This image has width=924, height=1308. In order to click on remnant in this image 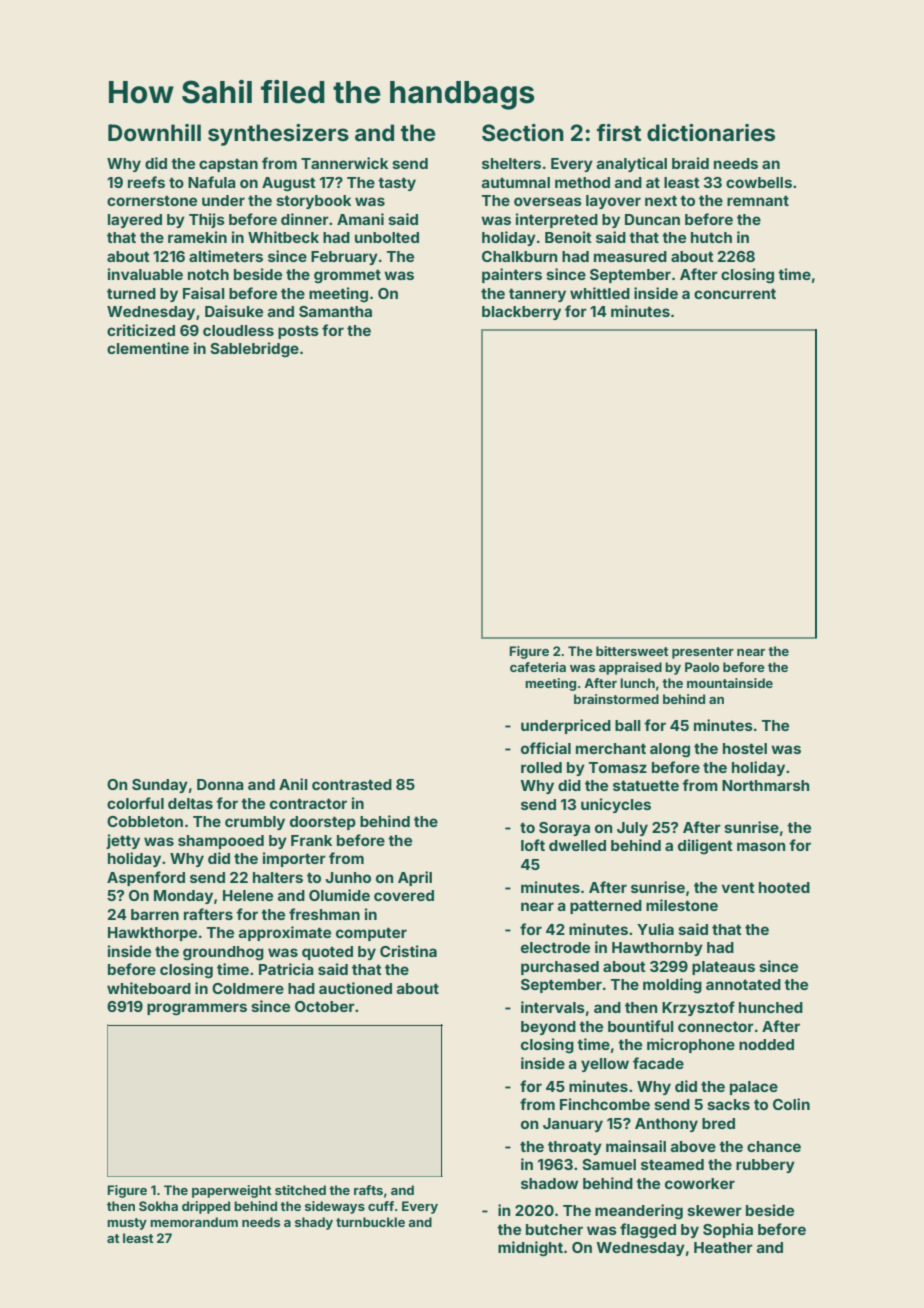, I will do `click(758, 200)`.
